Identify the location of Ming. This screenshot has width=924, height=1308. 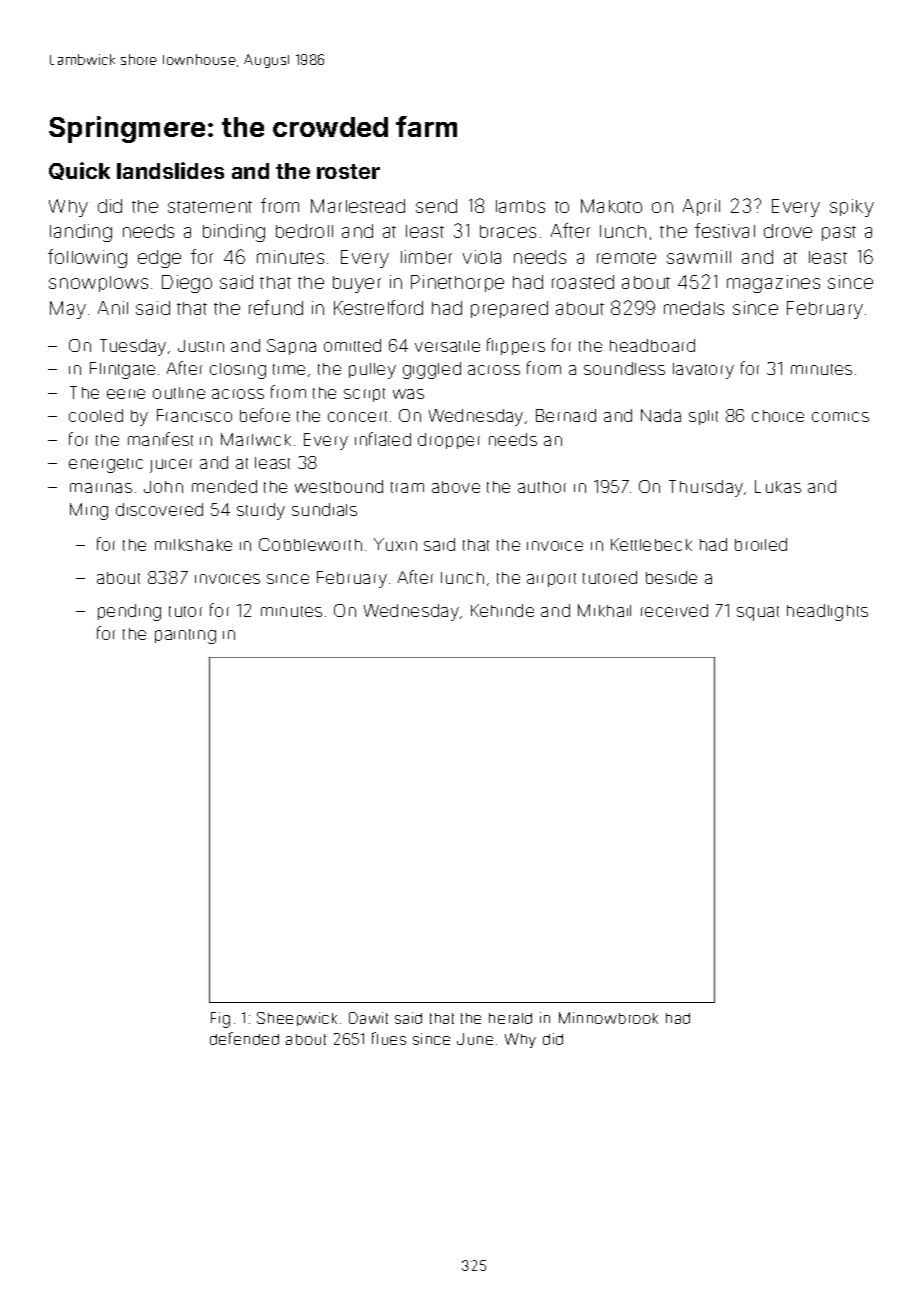
(89, 511).
